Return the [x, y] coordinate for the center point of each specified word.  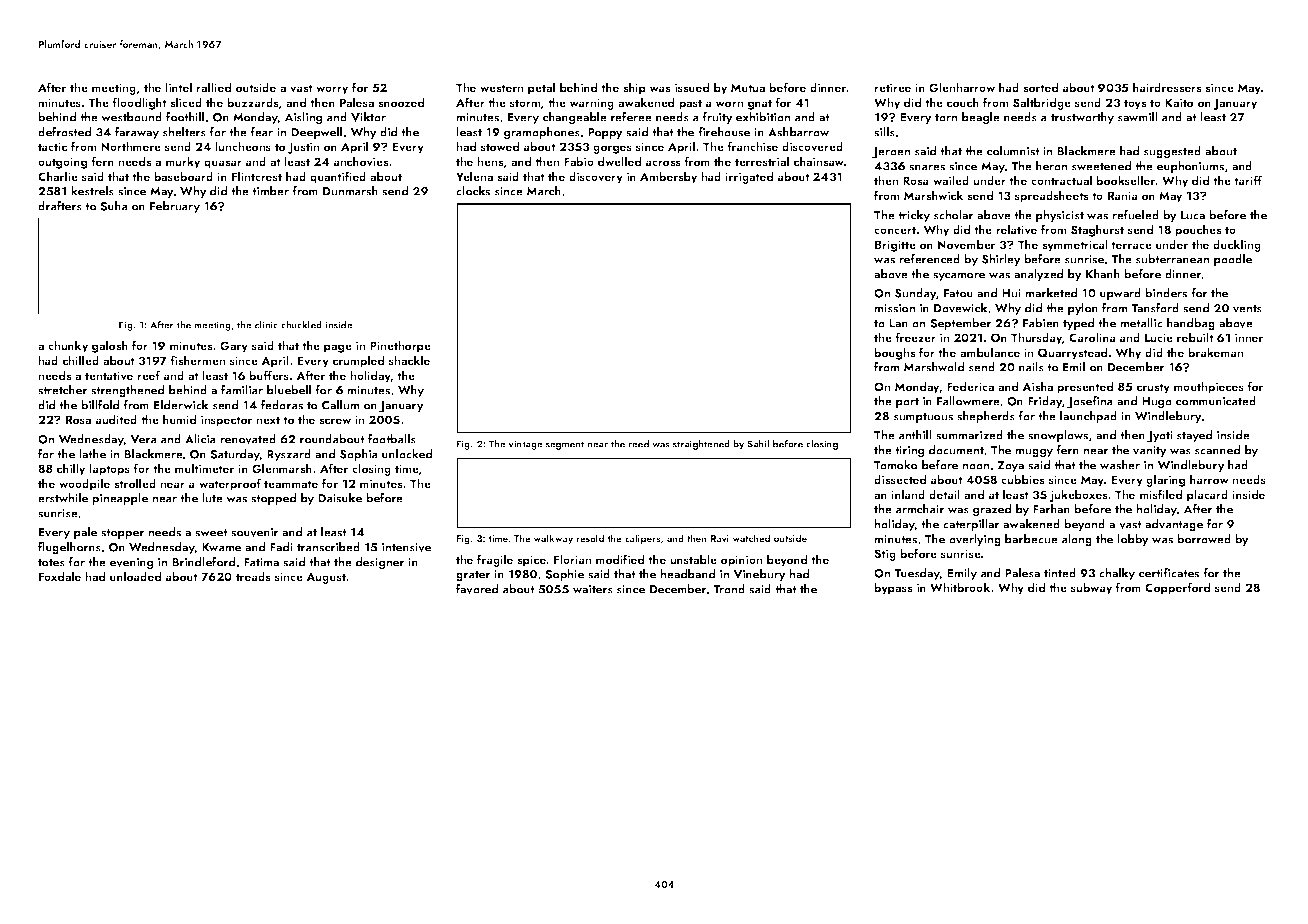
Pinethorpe [400, 346]
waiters [593, 589]
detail [944, 494]
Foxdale [60, 576]
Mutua [748, 87]
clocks [473, 191]
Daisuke [340, 498]
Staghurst [1097, 230]
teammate [291, 484]
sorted [1040, 87]
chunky [68, 346]
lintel [178, 87]
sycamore [959, 277]
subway [1092, 588]
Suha [114, 206]
